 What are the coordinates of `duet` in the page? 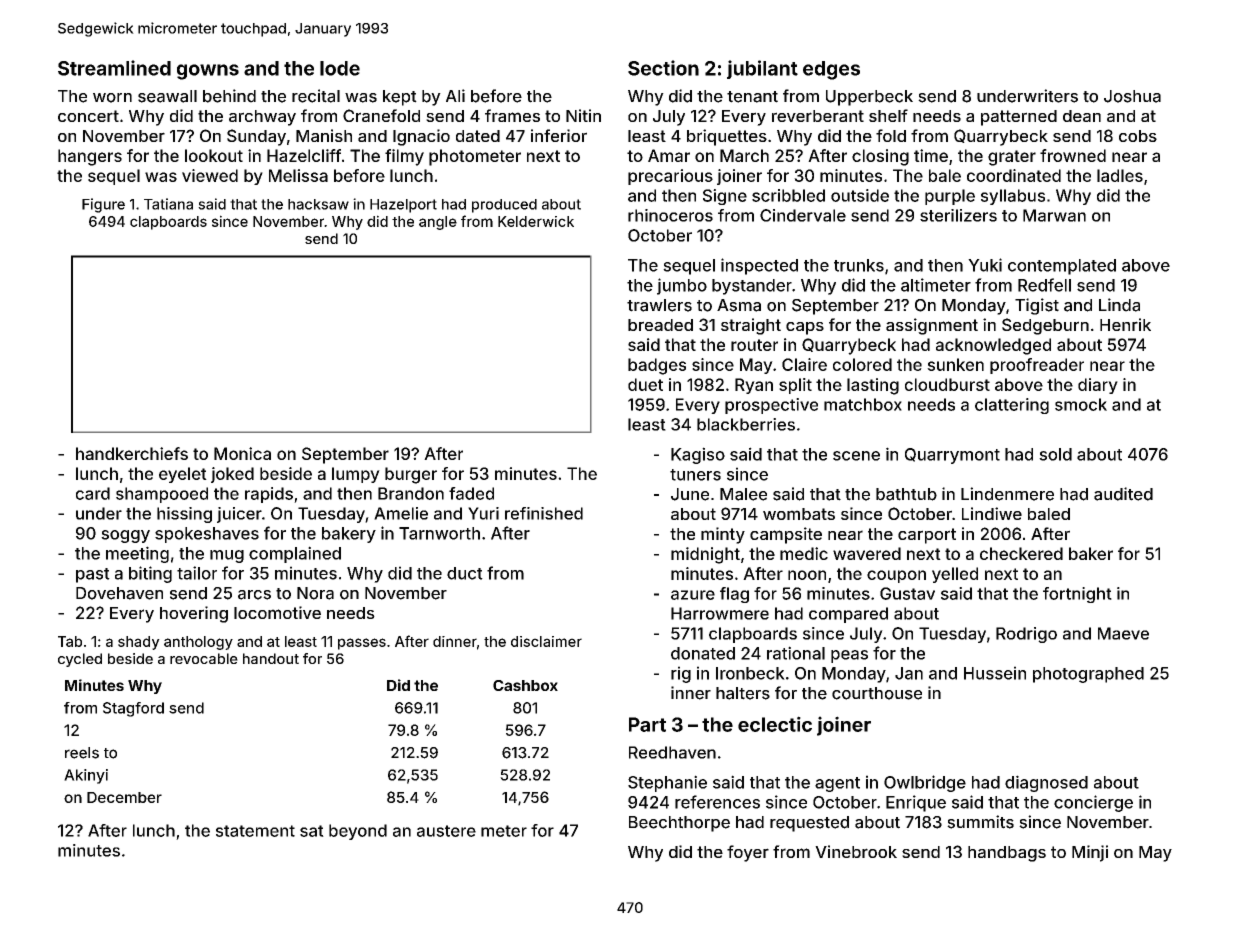 It's located at (645, 384).
